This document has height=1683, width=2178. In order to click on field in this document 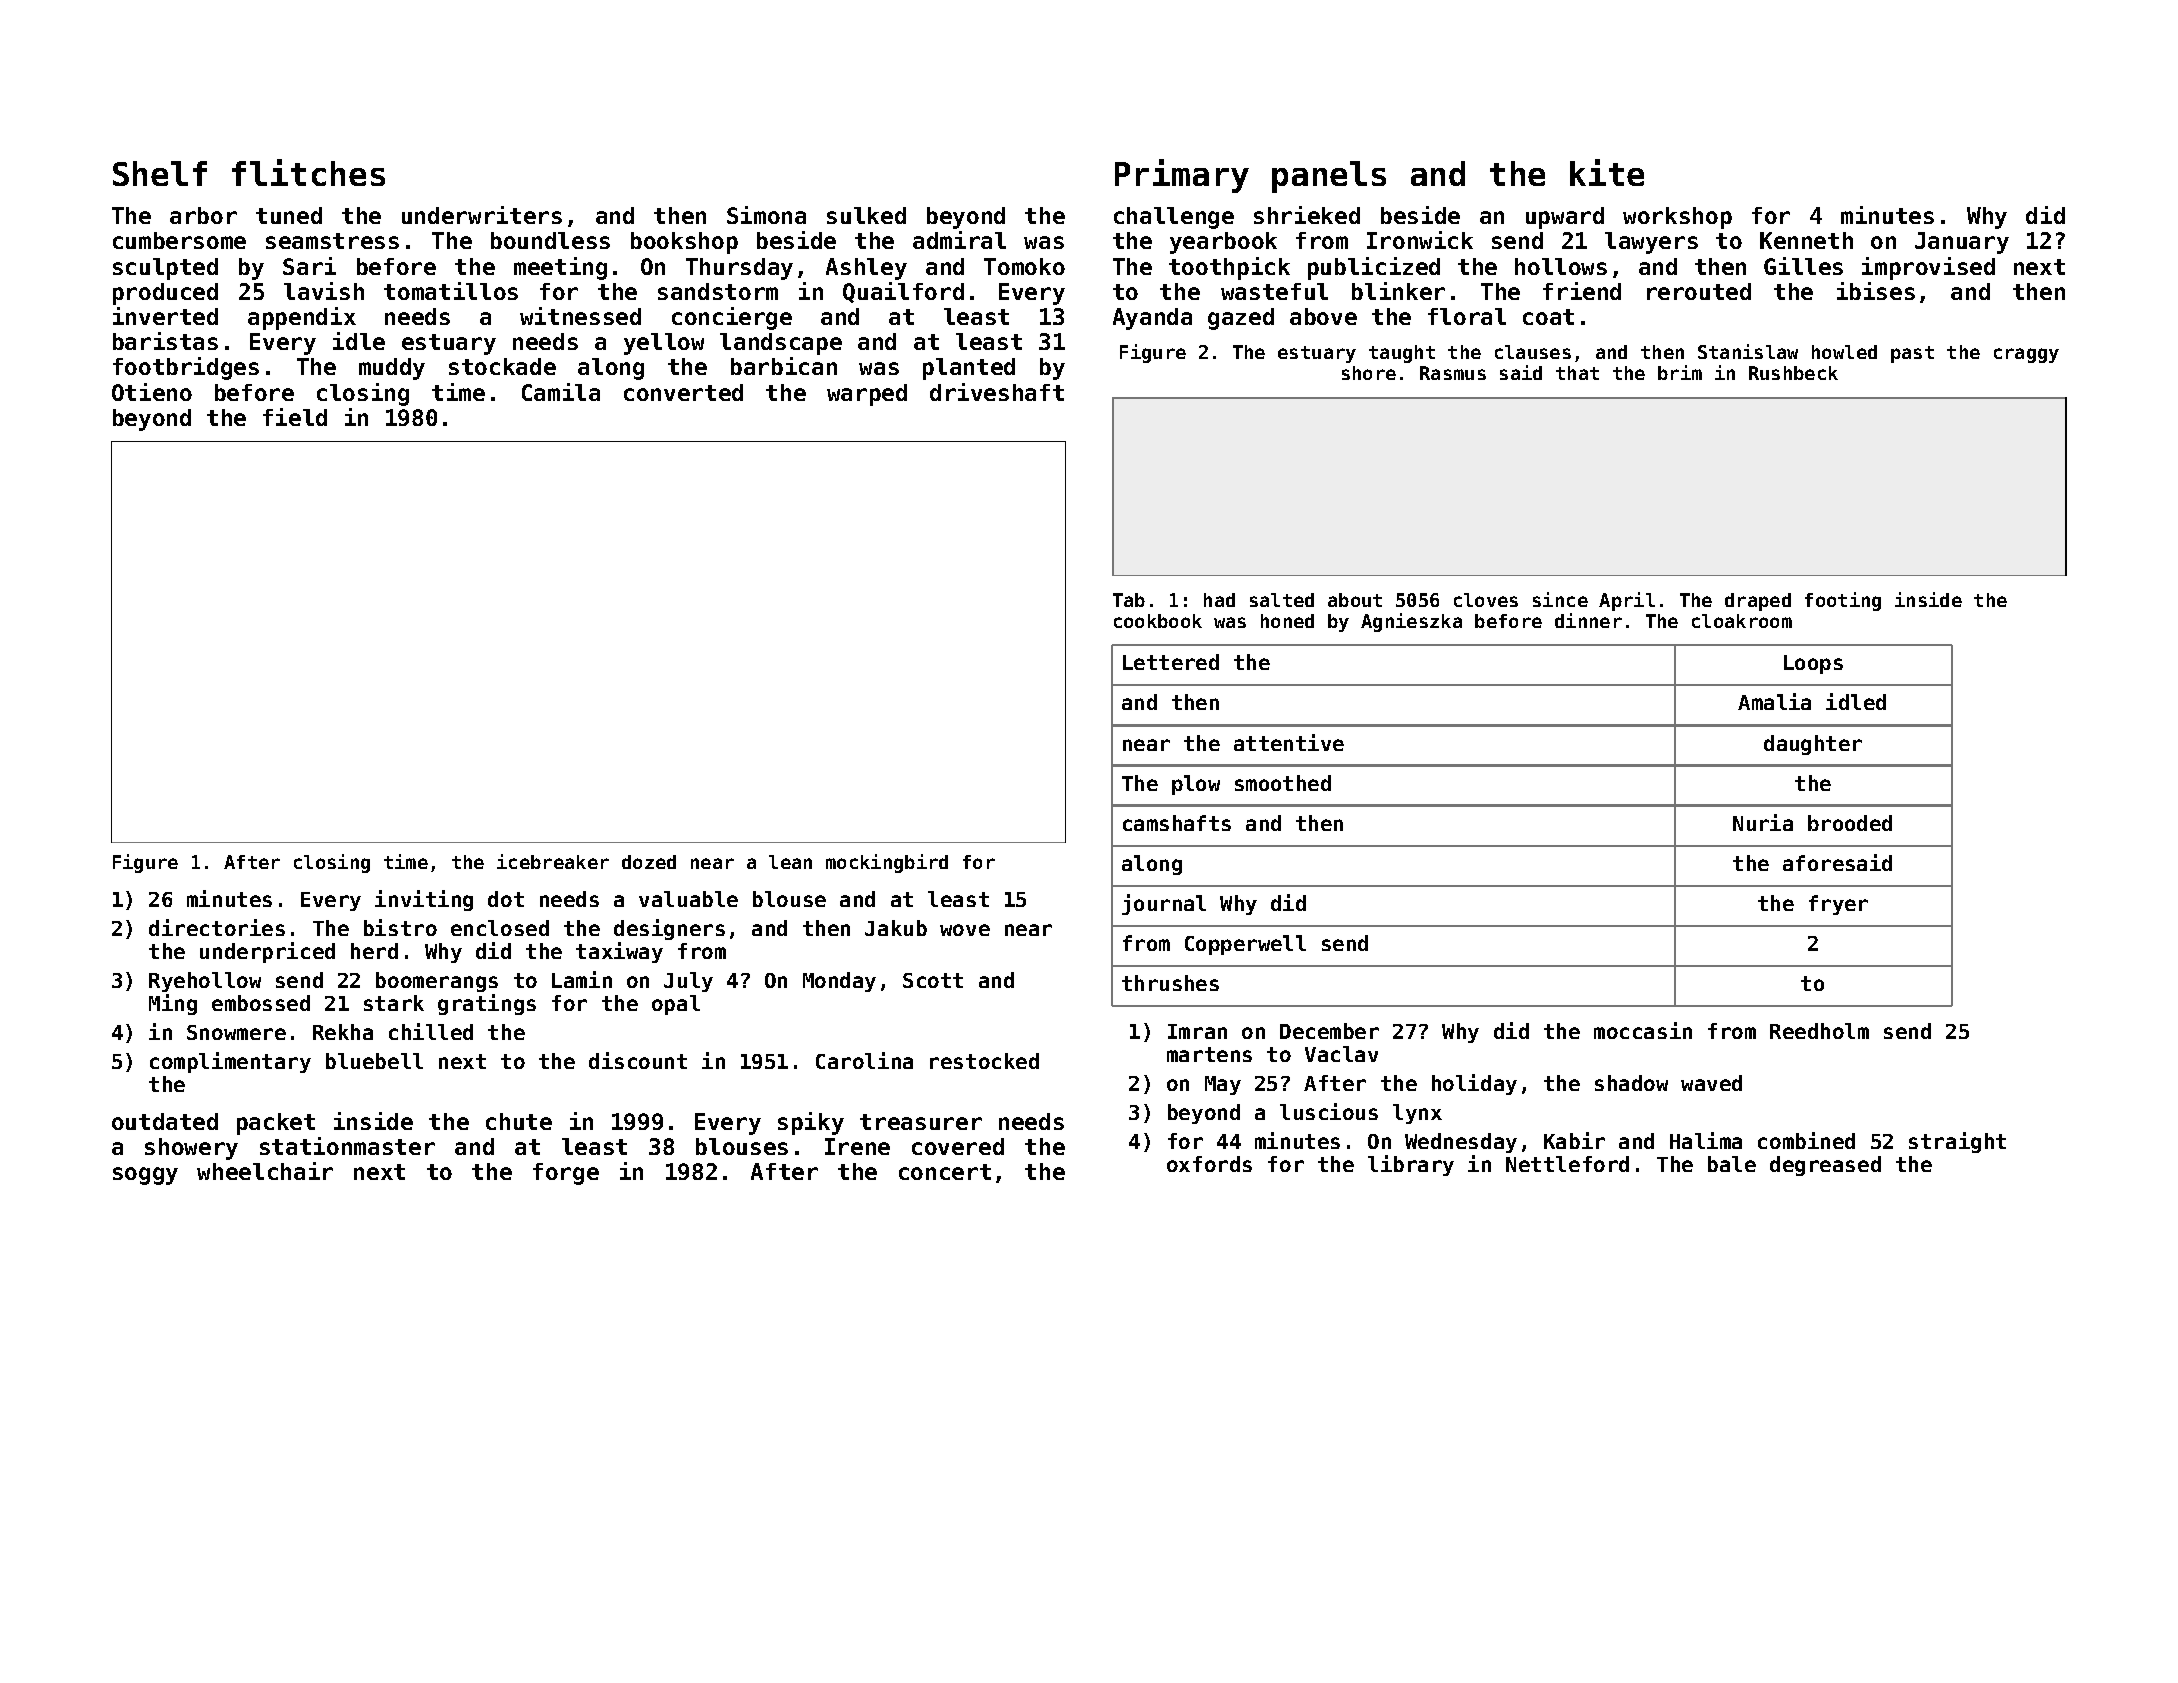, I will do `click(295, 417)`.
